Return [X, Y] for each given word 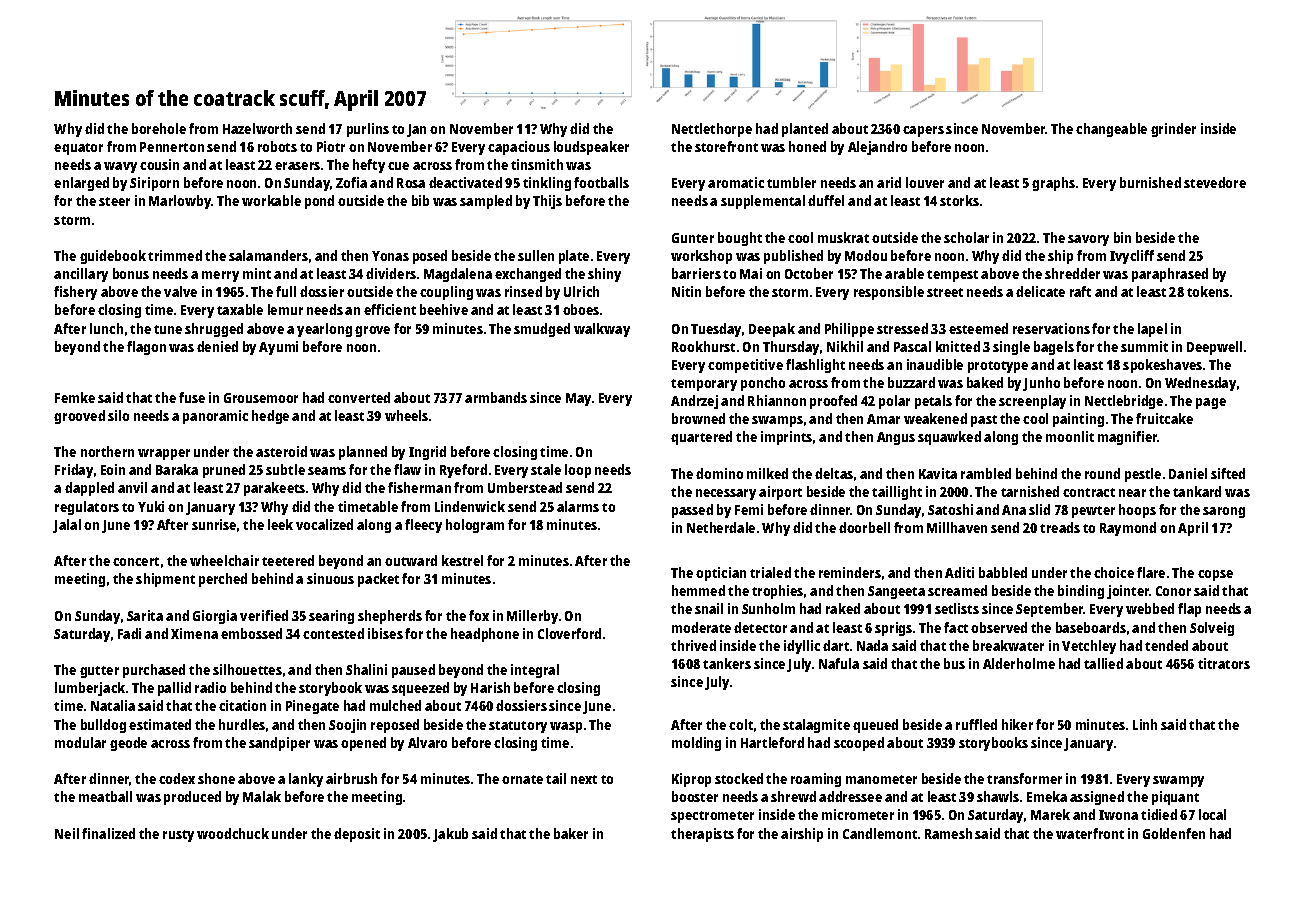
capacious [519, 148]
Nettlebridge [1124, 402]
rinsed [523, 291]
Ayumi [278, 348]
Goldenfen [1174, 833]
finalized [108, 833]
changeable [1111, 130]
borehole [159, 128]
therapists [702, 835]
